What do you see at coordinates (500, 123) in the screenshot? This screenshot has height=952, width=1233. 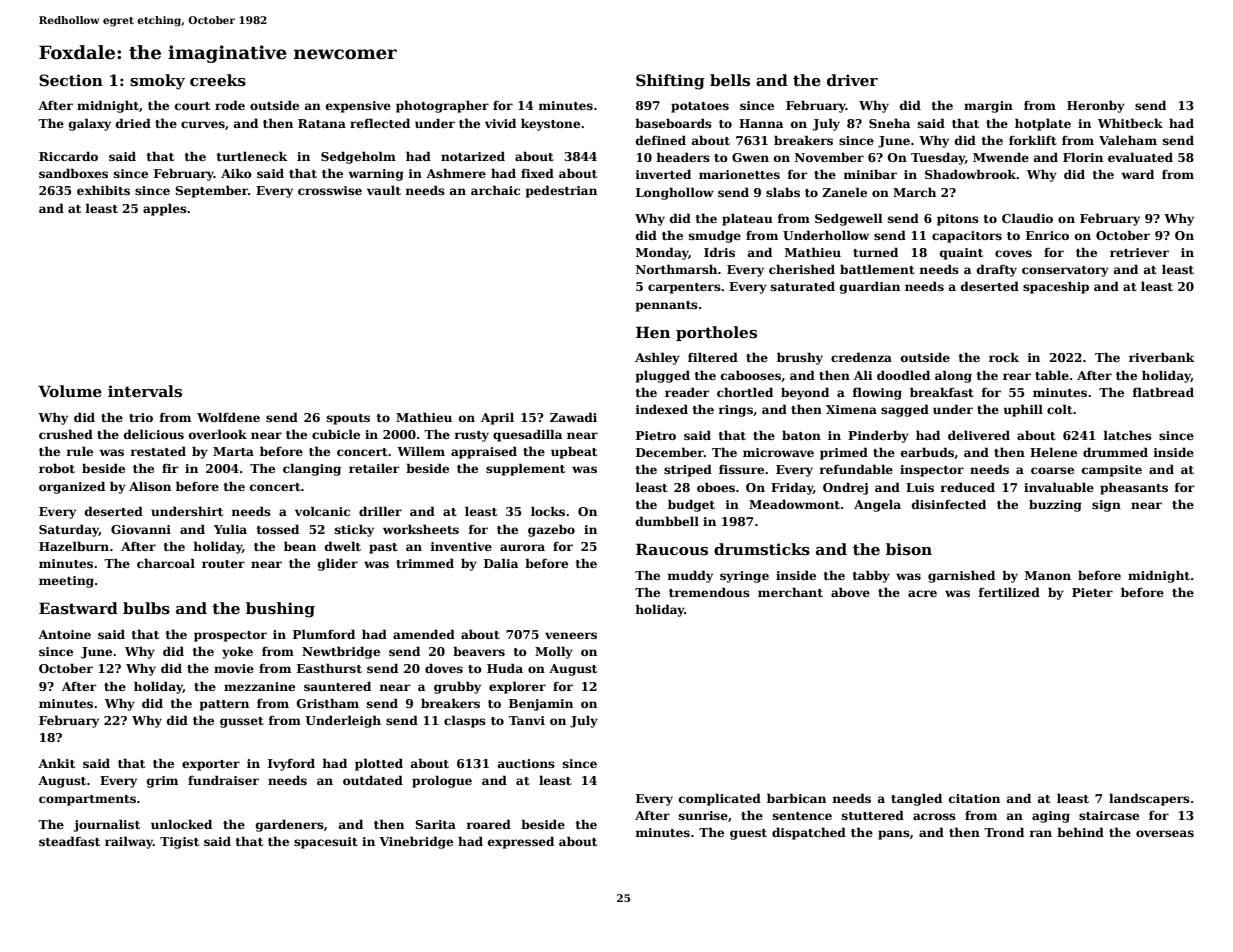 I see `vivid` at bounding box center [500, 123].
